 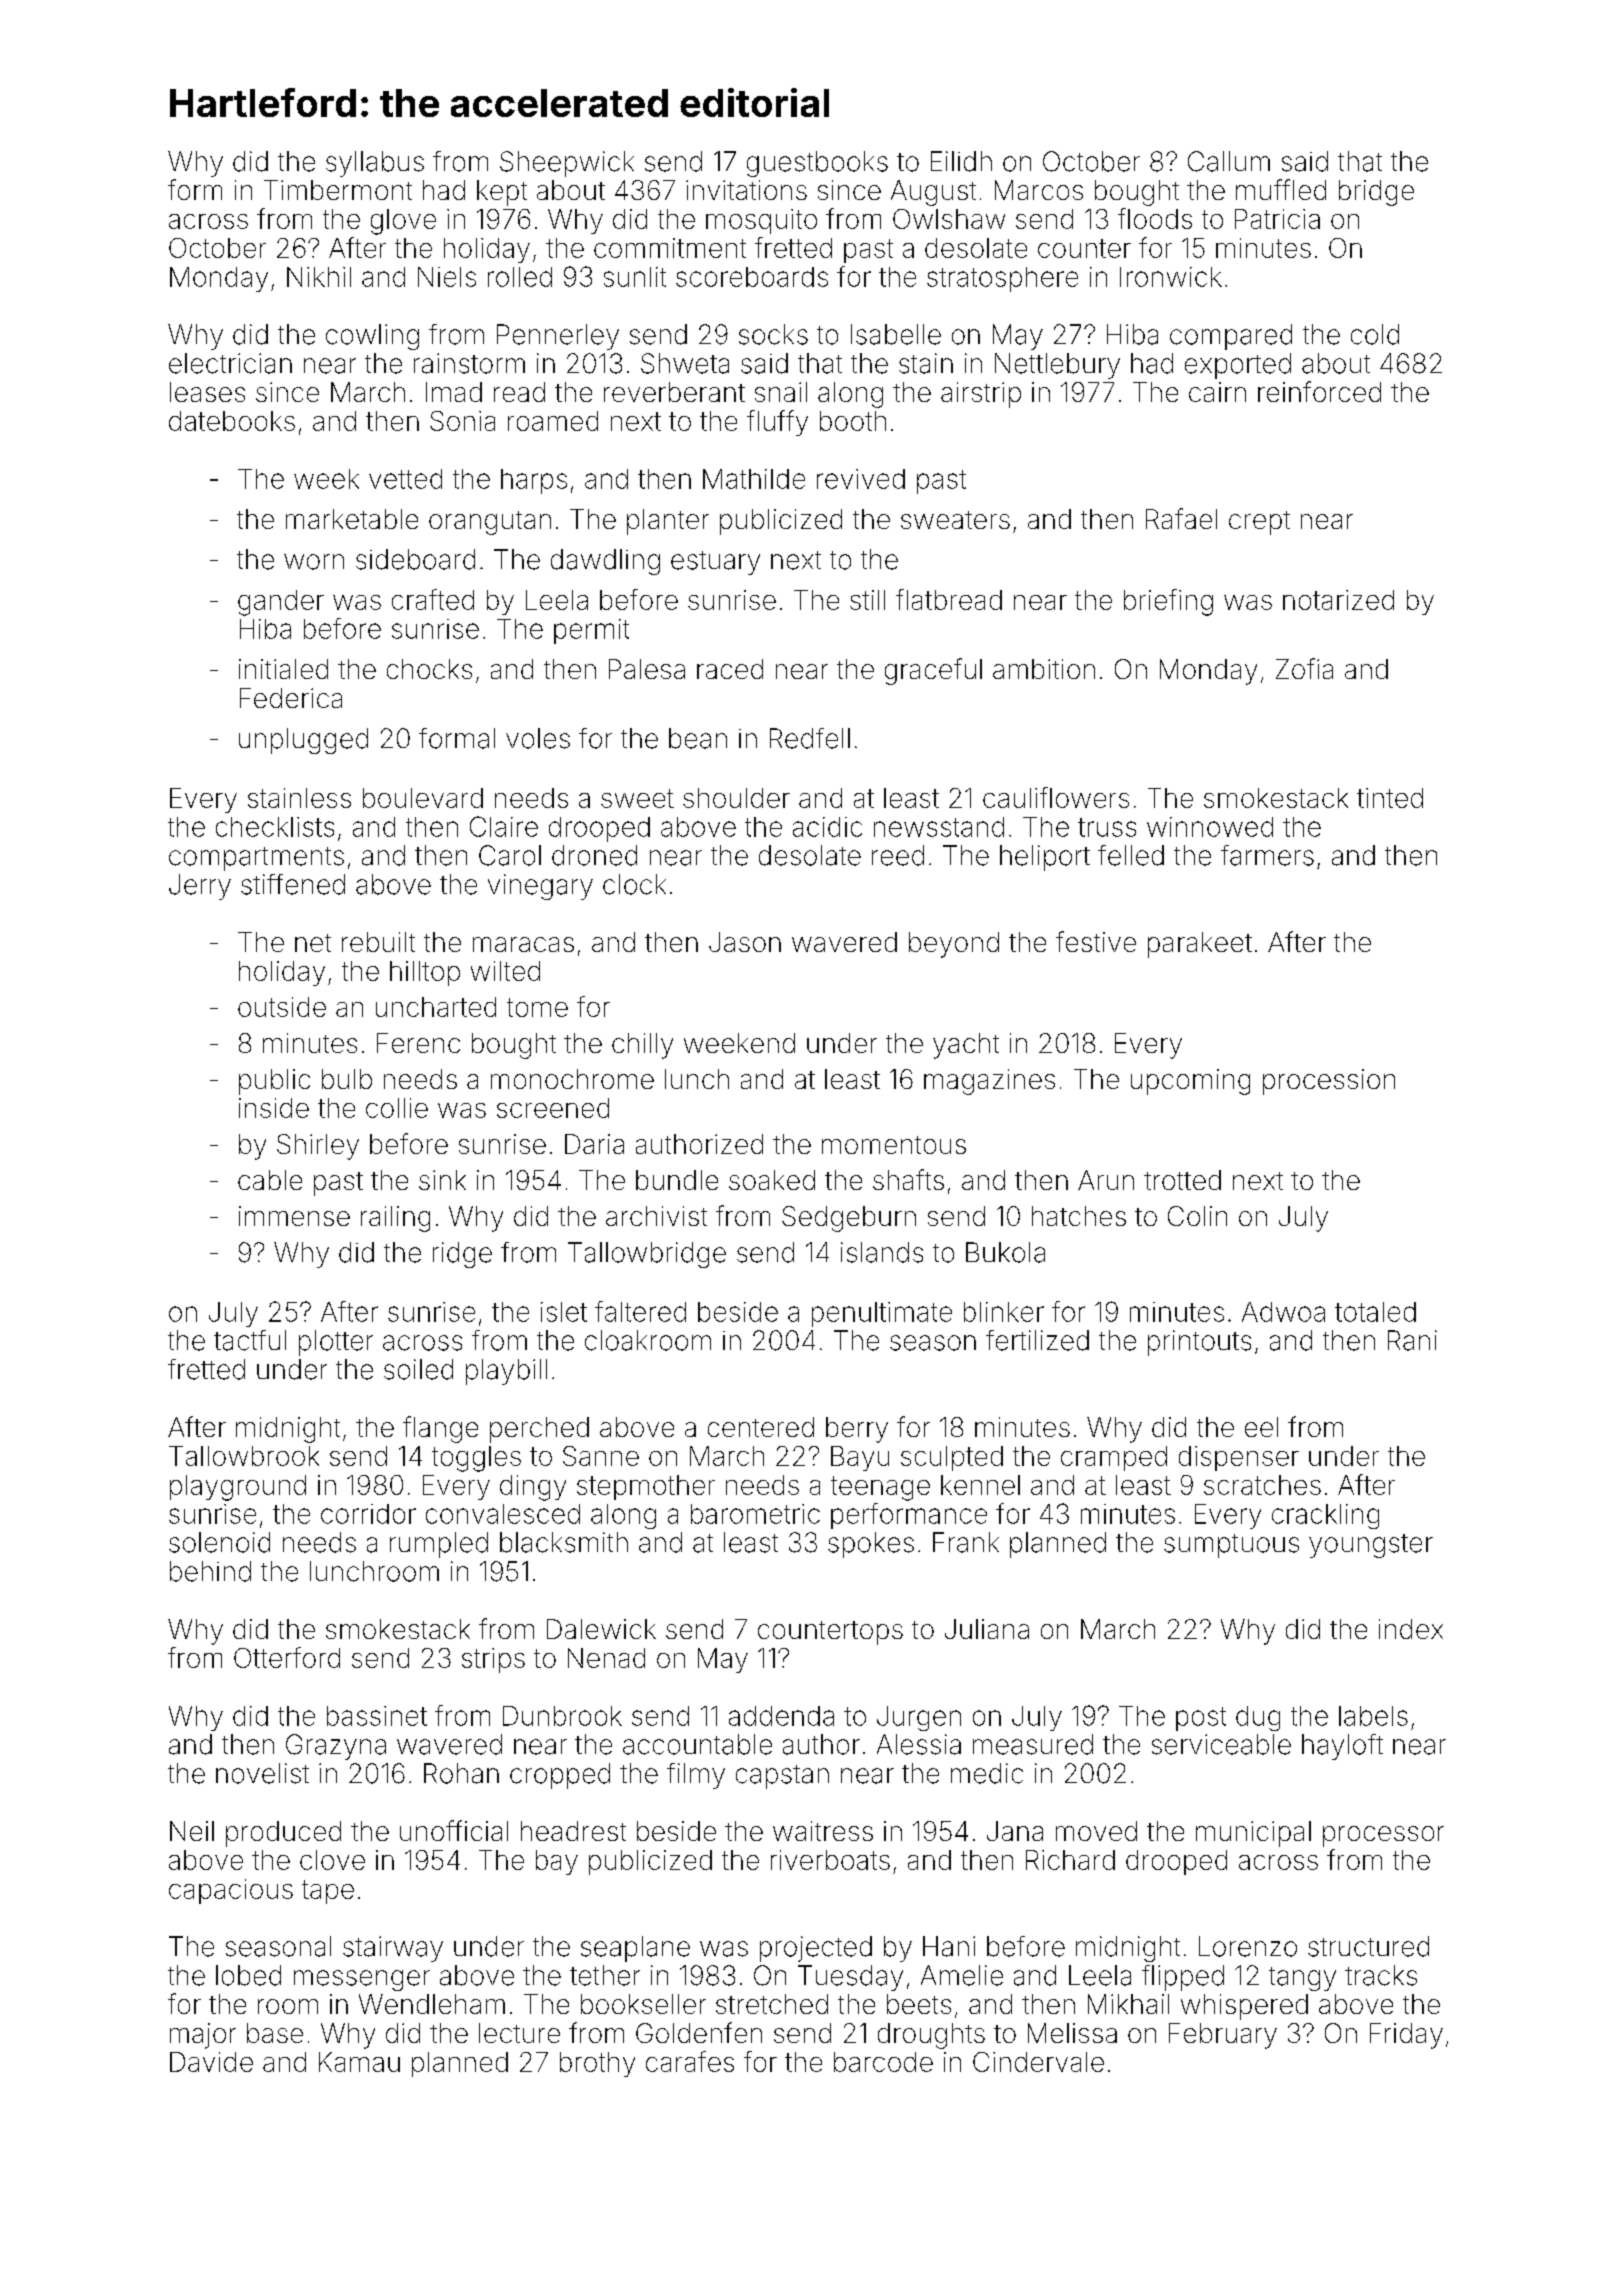 I want to click on electrician, so click(x=230, y=363).
